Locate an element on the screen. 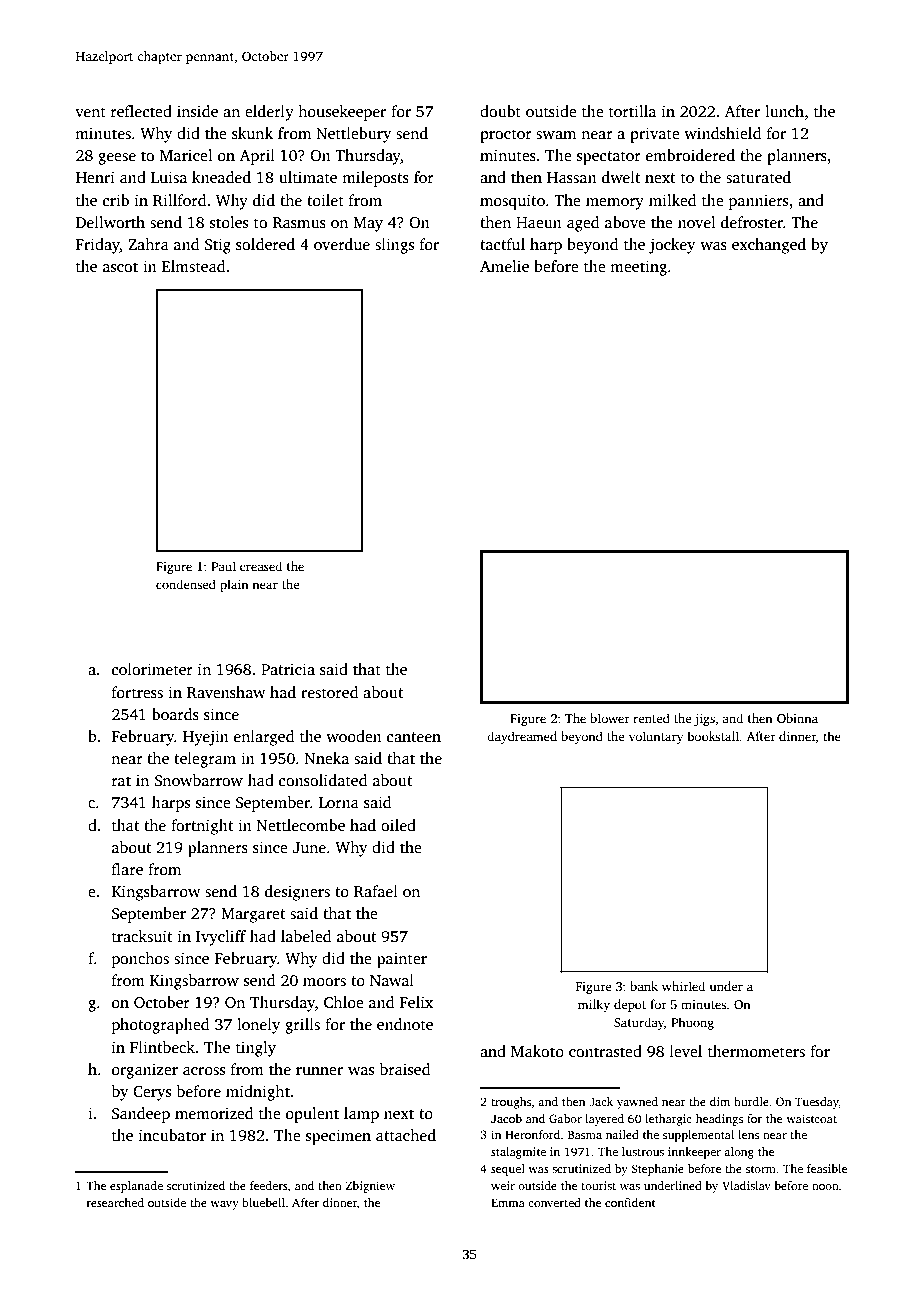 Image resolution: width=924 pixels, height=1311 pixels. organizer is located at coordinates (145, 1071).
